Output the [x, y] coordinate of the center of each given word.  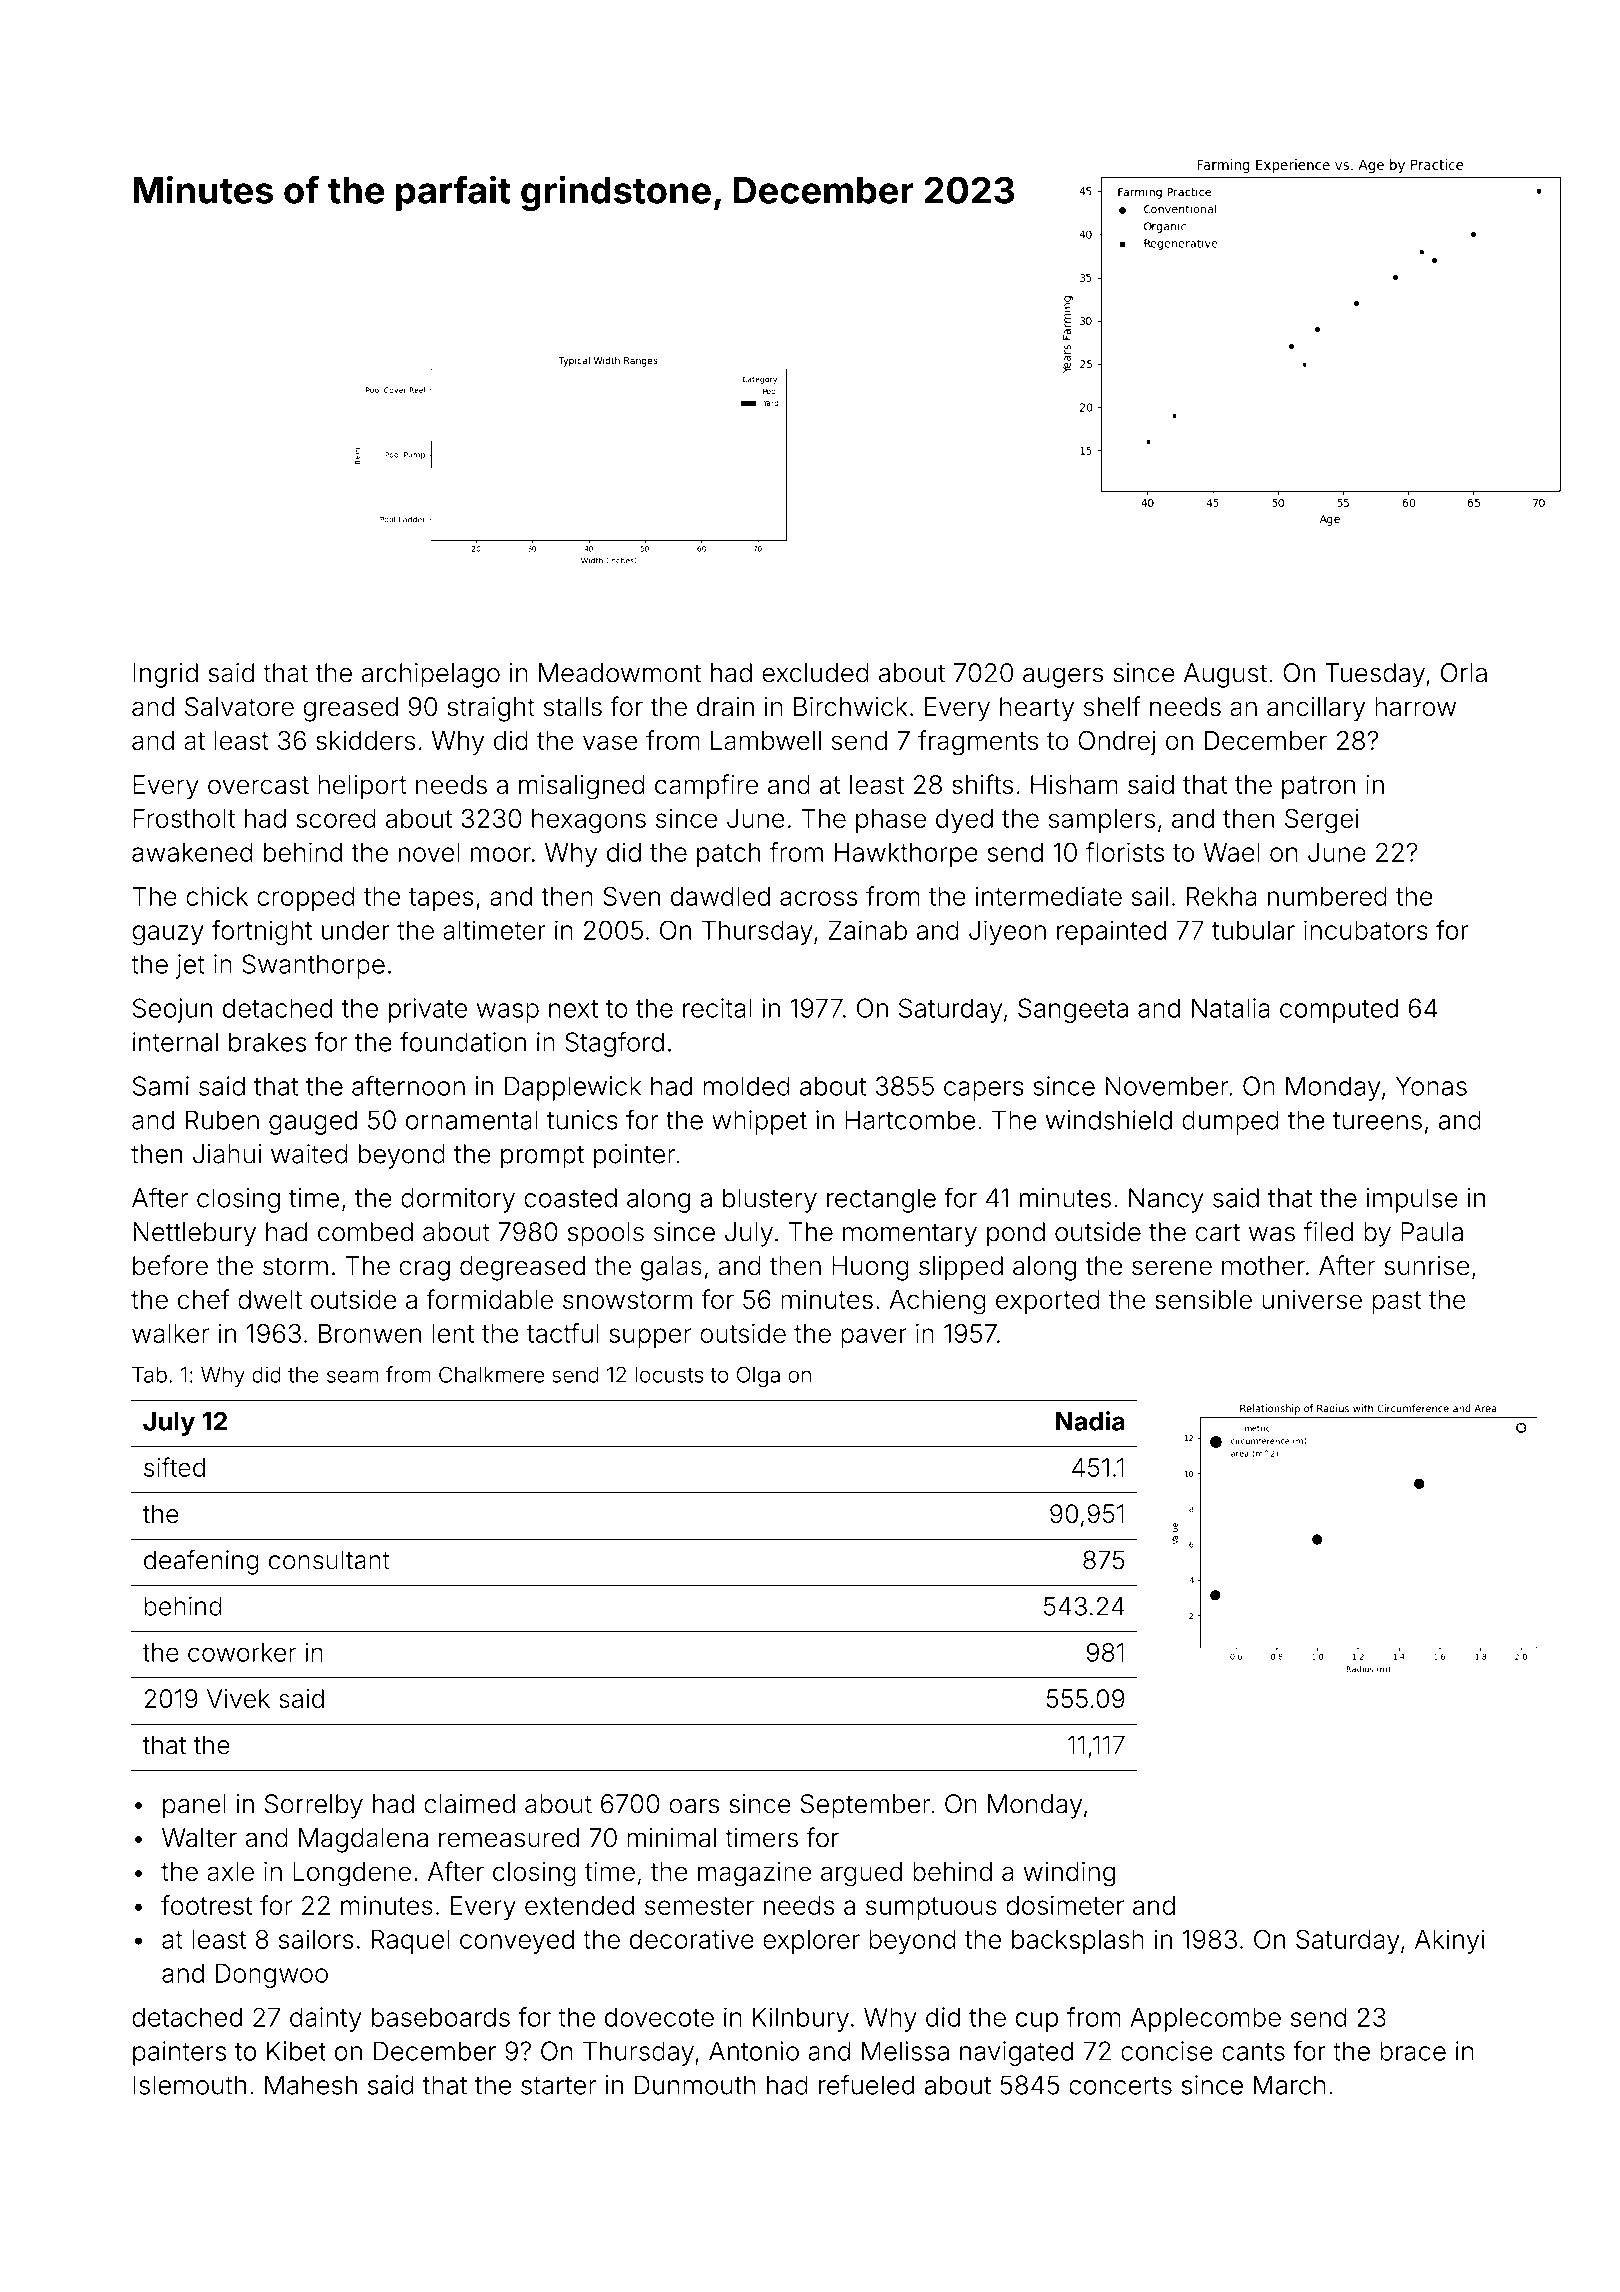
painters [179, 2053]
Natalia [1231, 1008]
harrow [1415, 707]
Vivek [238, 1698]
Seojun [172, 1010]
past [1397, 1302]
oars [694, 1806]
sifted [174, 1467]
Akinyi [1450, 1941]
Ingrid [165, 675]
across [819, 898]
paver [874, 1338]
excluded [815, 673]
